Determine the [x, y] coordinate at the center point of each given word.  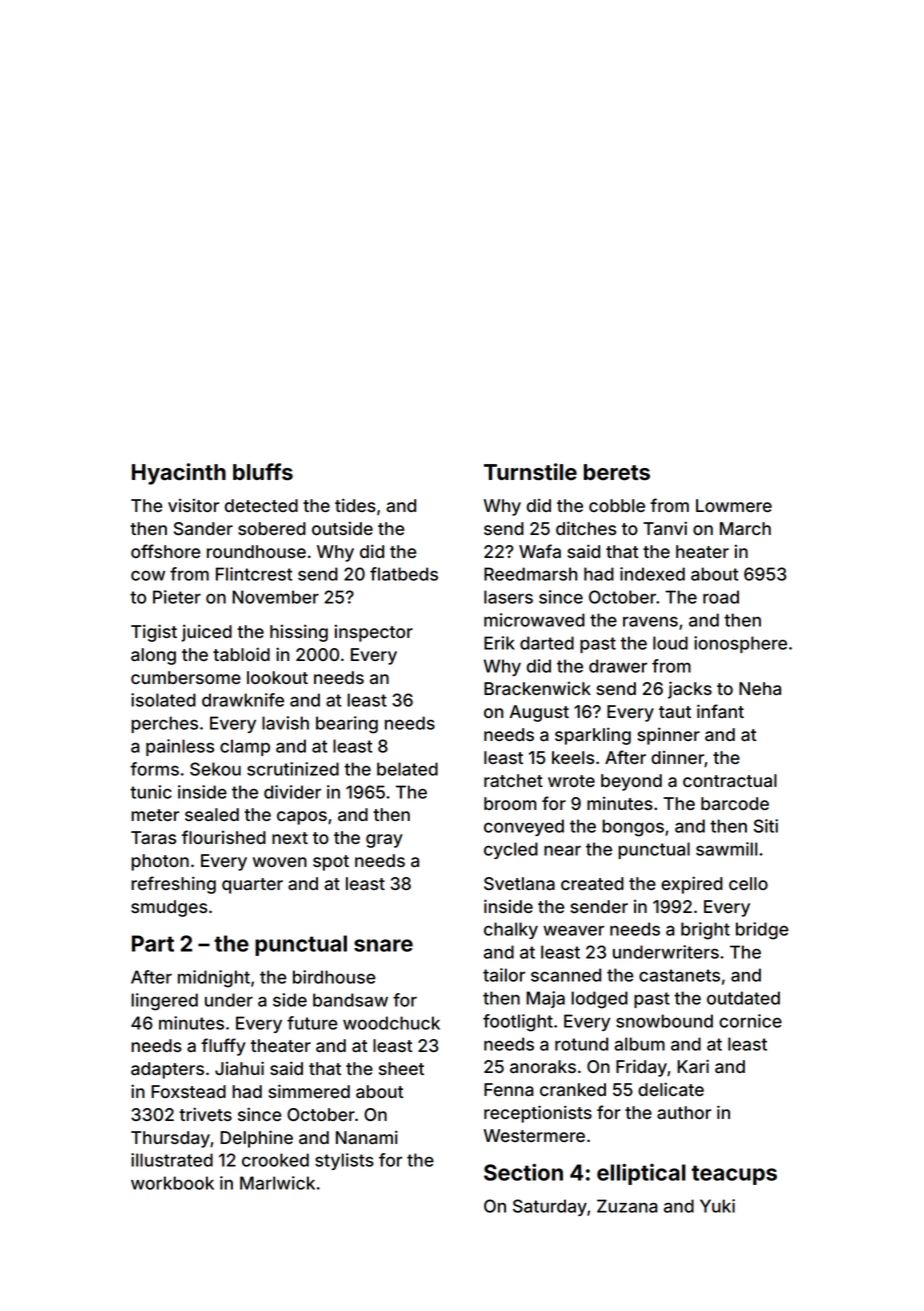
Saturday [550, 1207]
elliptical [641, 1174]
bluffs [263, 472]
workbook [172, 1183]
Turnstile [530, 472]
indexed [652, 574]
